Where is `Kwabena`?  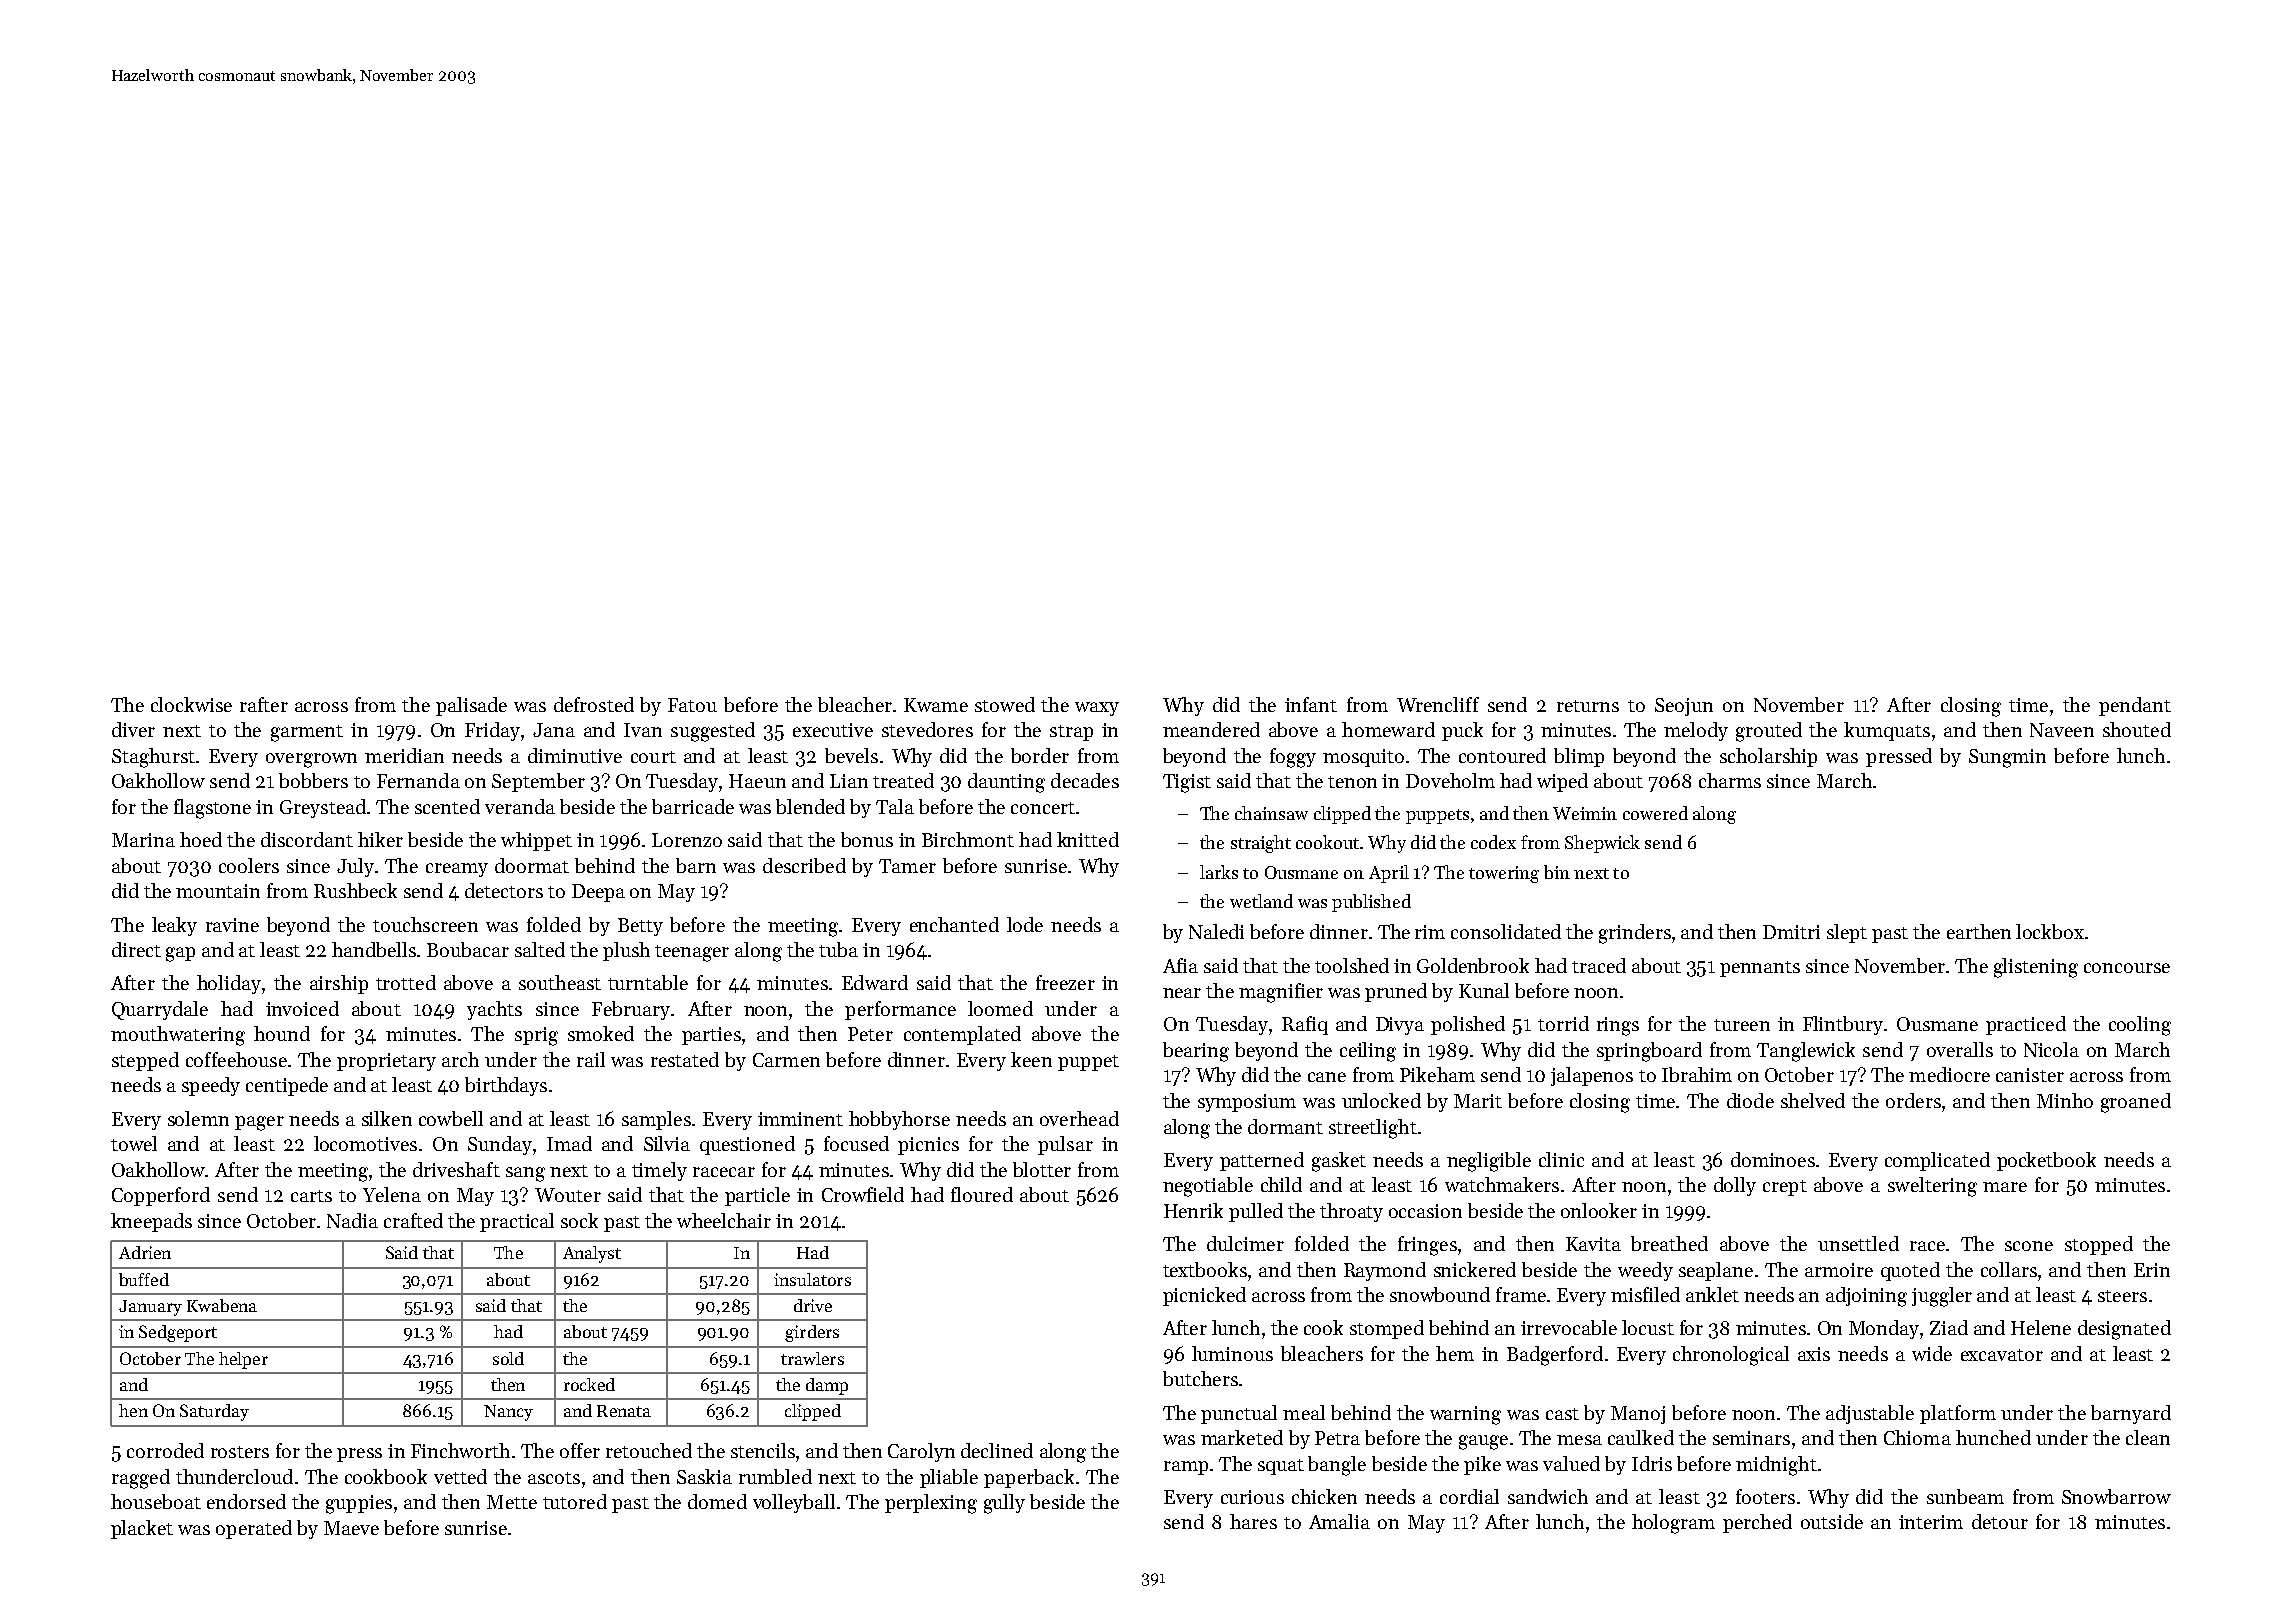 Kwabena is located at coordinates (222, 1305).
